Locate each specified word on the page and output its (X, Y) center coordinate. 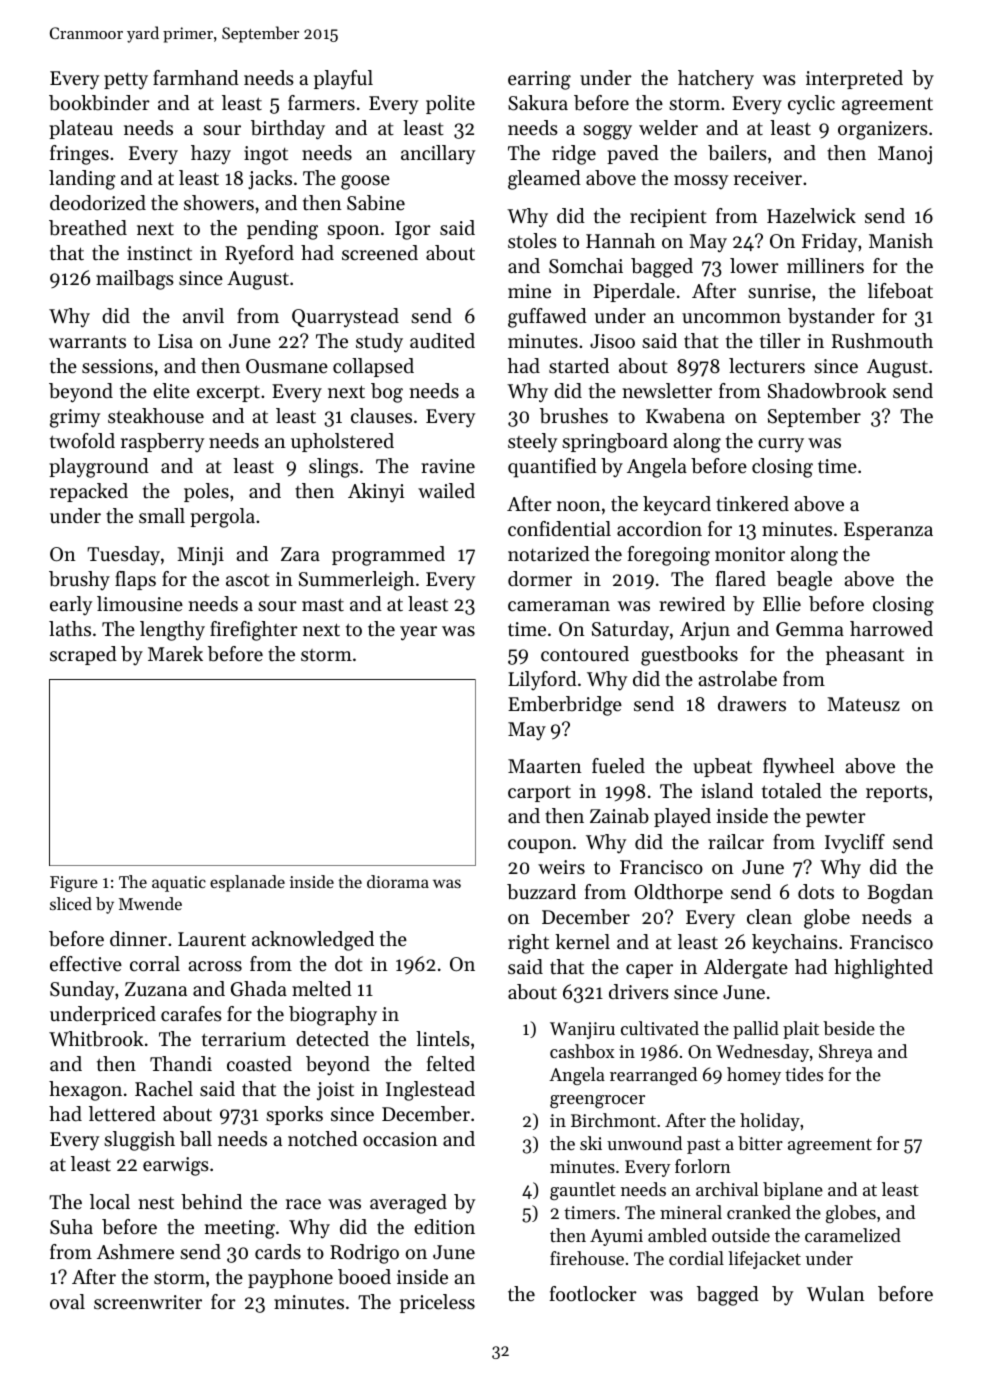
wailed (446, 491)
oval (67, 1302)
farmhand (196, 77)
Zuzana (156, 989)
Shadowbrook (827, 391)
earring (539, 80)
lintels (443, 1039)
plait (801, 1030)
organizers (883, 130)
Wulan (836, 1293)
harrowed (891, 629)
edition (444, 1227)
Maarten (545, 766)
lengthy (172, 631)
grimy (75, 418)
